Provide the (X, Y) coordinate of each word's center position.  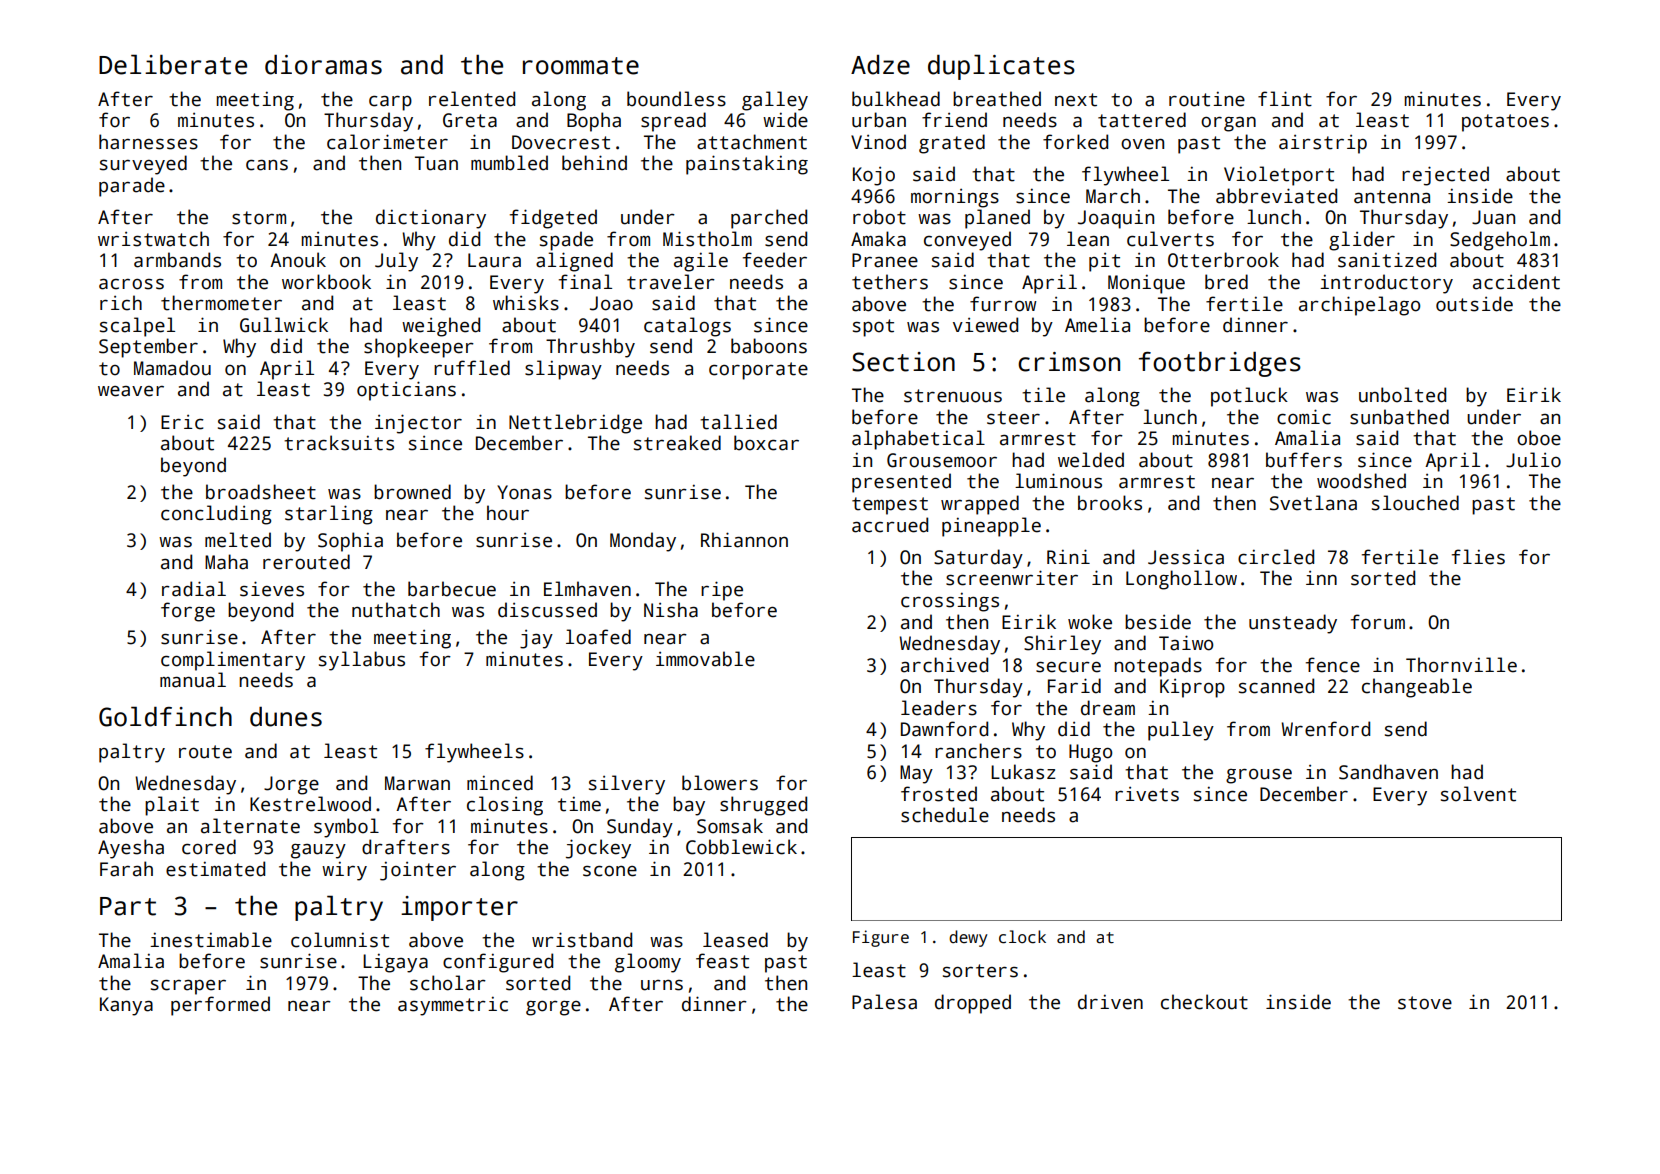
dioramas (323, 65)
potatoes (1505, 123)
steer (1013, 418)
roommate (581, 66)
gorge (553, 1008)
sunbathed (1399, 417)
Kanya (126, 1006)
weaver (131, 391)
